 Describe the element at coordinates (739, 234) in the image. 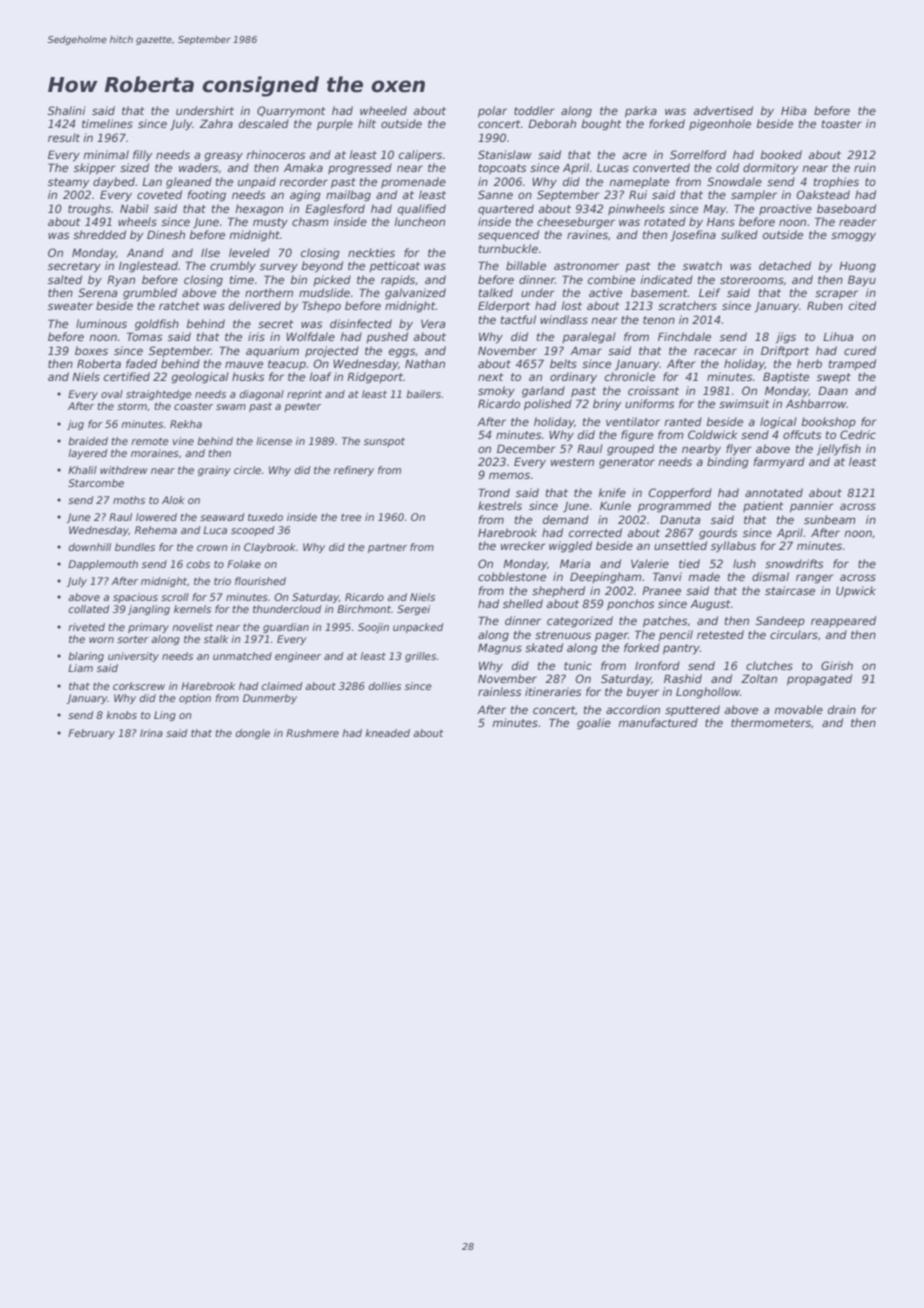

I see `sulked` at that location.
